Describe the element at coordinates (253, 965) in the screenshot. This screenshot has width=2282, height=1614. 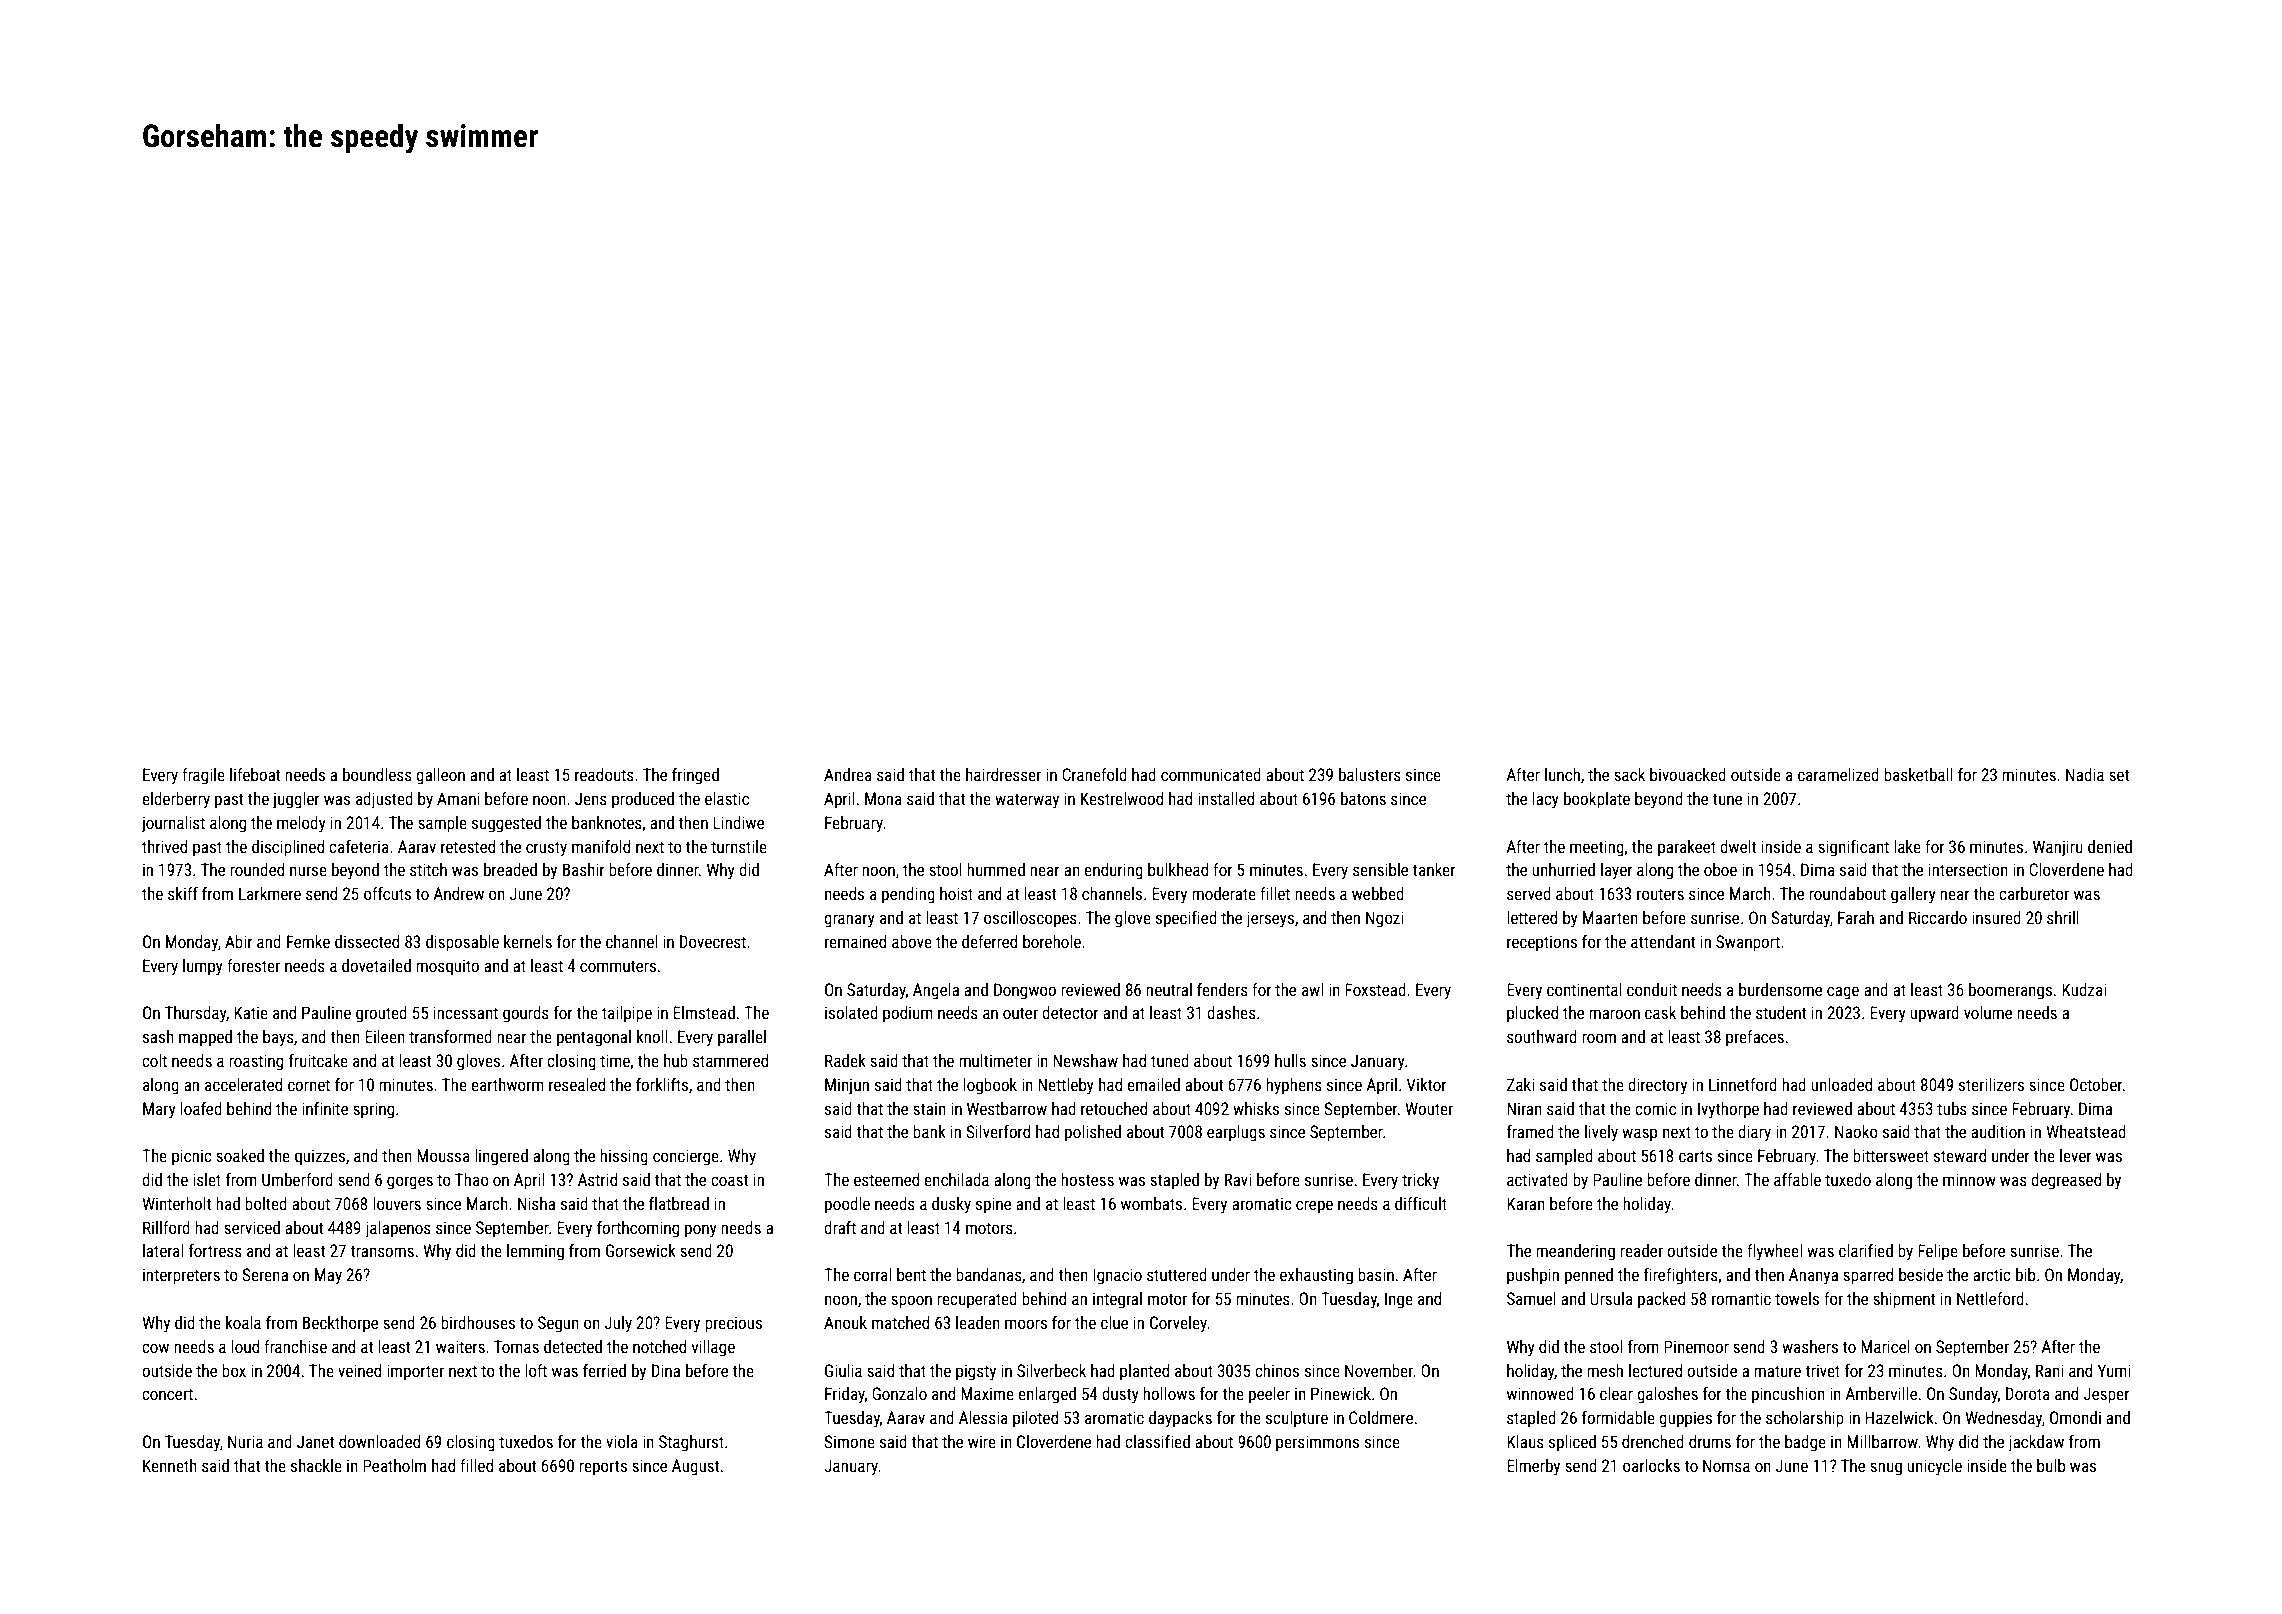
I see `forester` at that location.
